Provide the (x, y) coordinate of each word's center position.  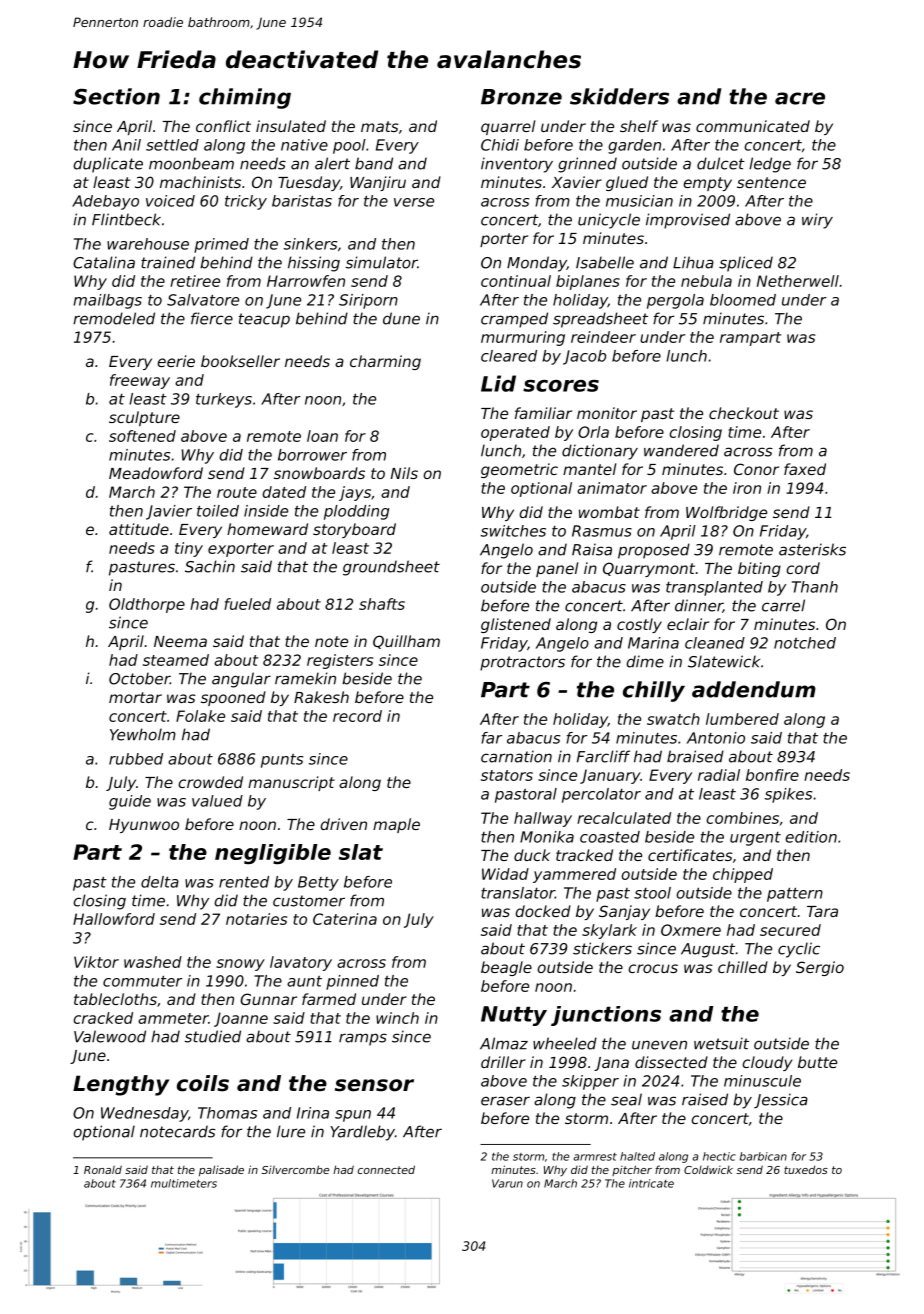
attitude (139, 529)
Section (116, 96)
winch (397, 1018)
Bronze (521, 97)
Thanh (815, 587)
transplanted (714, 588)
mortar (135, 697)
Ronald (103, 1169)
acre (800, 98)
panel (557, 569)
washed (153, 962)
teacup (264, 320)
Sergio (820, 968)
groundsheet (391, 568)
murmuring (523, 338)
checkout (744, 413)
